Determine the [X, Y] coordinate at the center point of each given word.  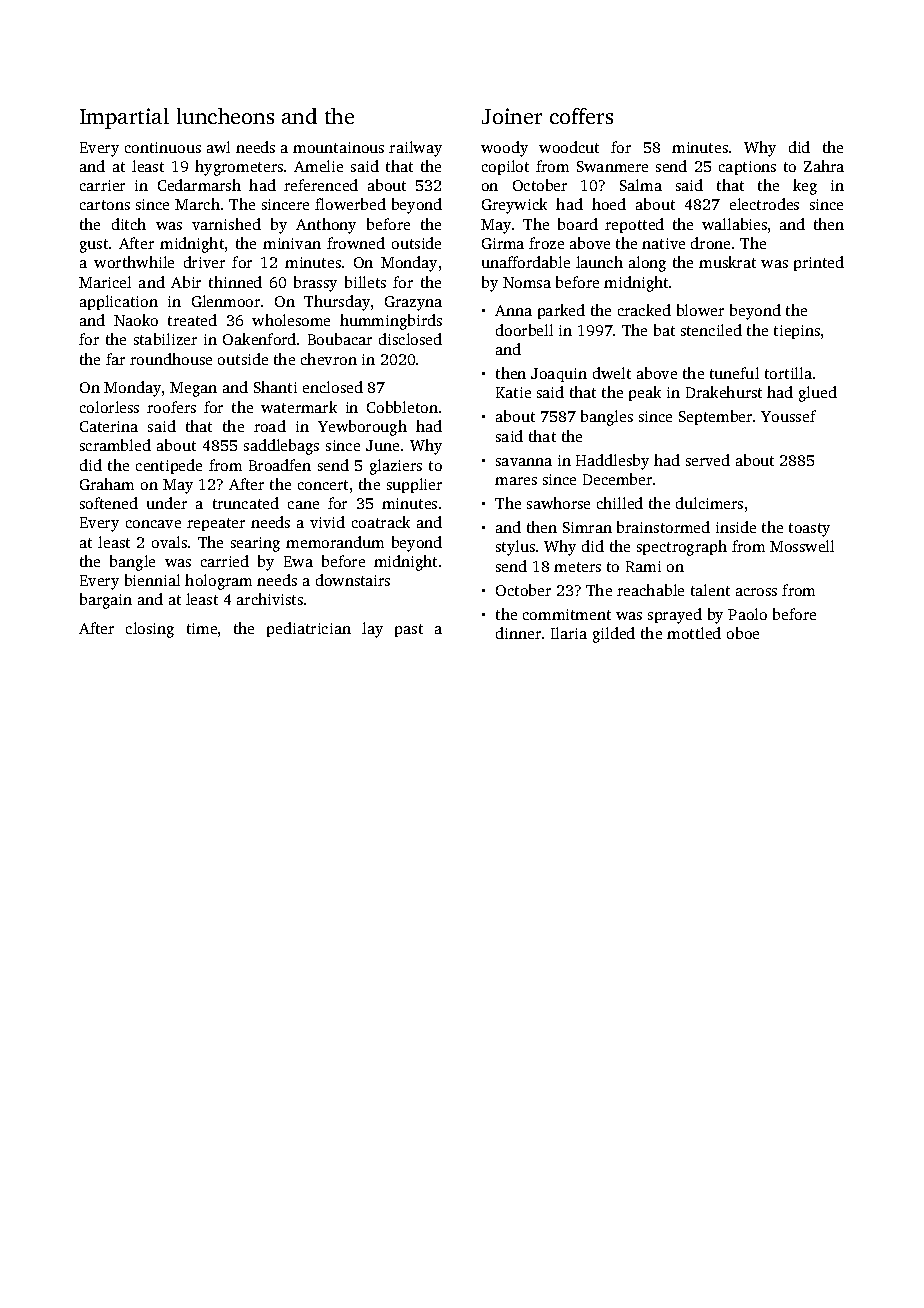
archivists [270, 599]
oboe [743, 633]
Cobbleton [402, 407]
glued [818, 394]
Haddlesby [612, 462]
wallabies [734, 224]
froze [546, 243]
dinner [518, 633]
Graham [107, 484]
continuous [163, 147]
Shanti [275, 387]
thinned [235, 282]
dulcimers [709, 503]
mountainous [338, 147]
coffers [581, 116]
